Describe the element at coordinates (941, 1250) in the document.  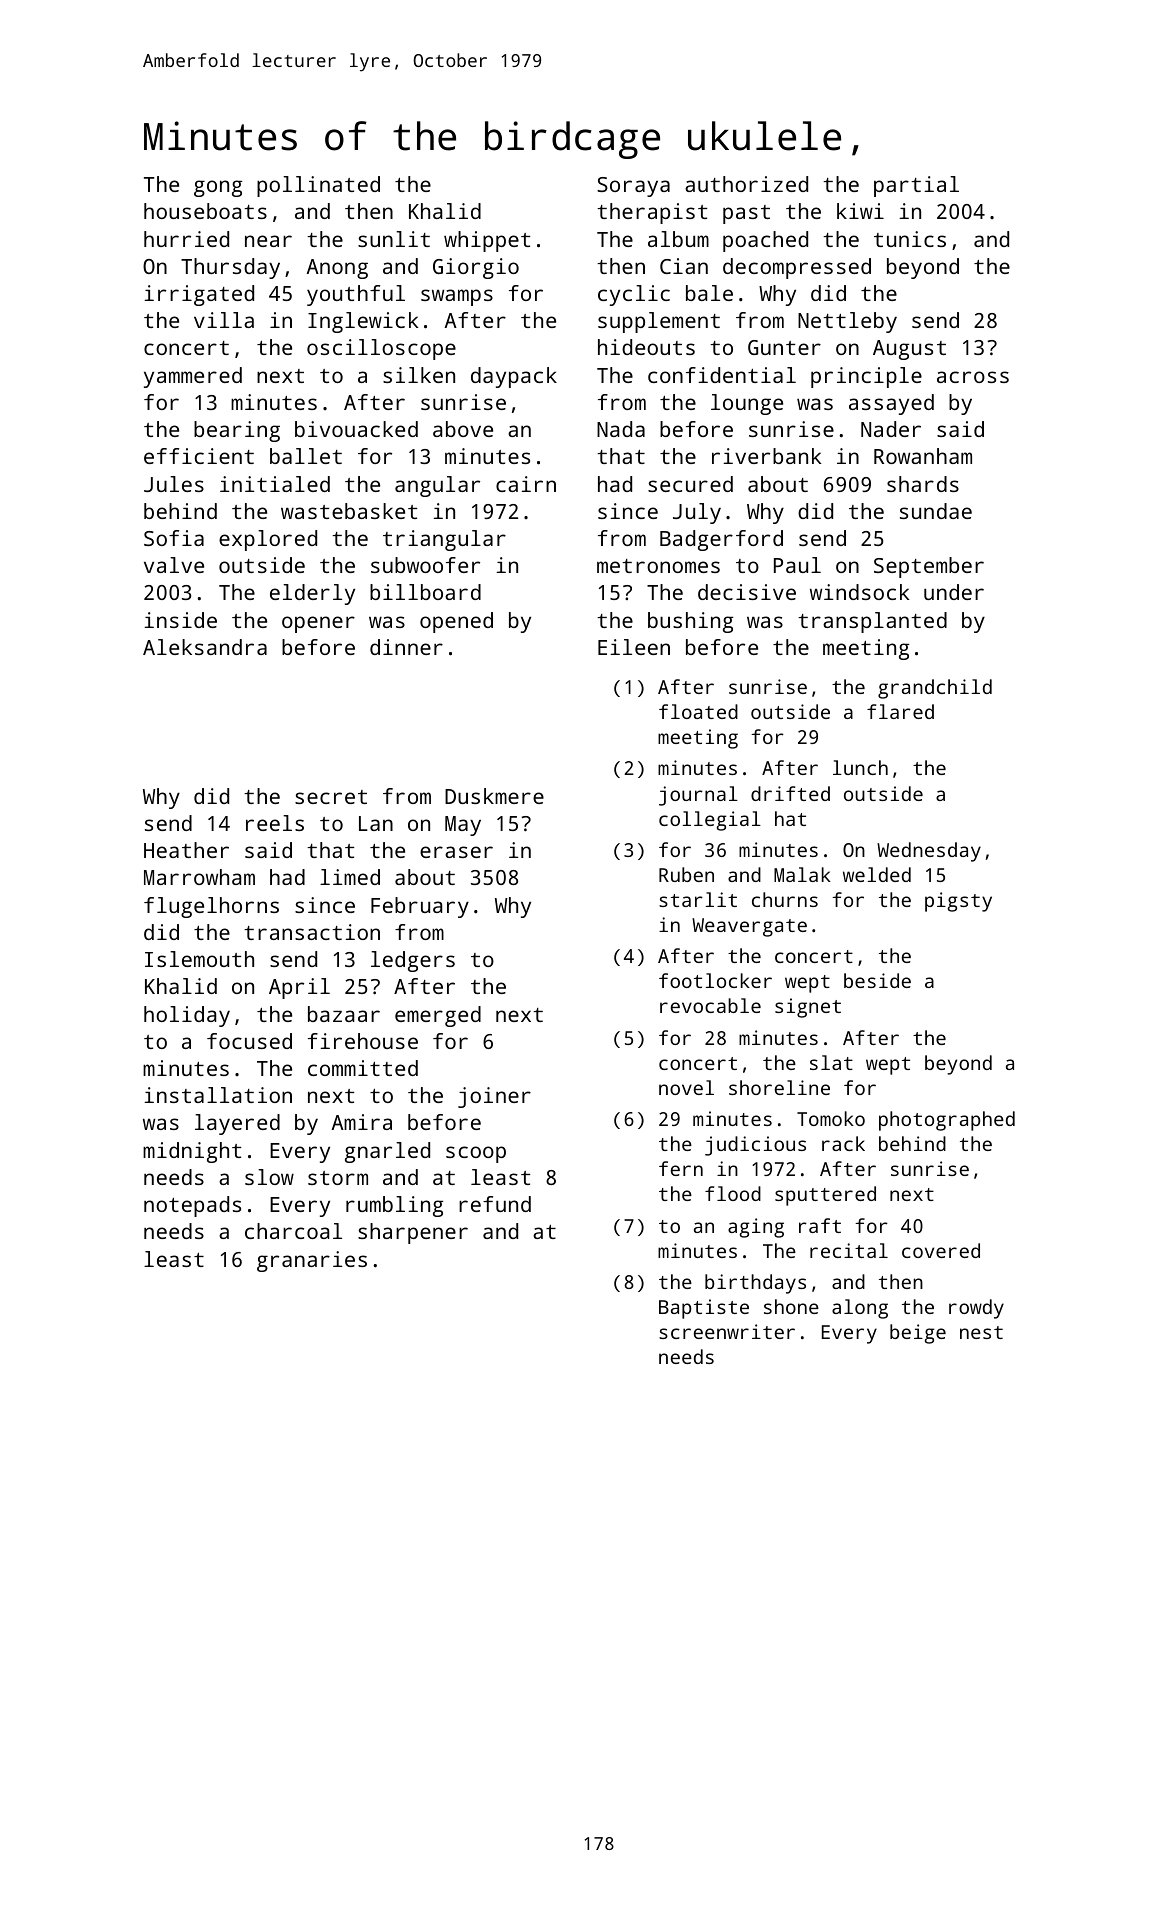
I see `covered` at that location.
